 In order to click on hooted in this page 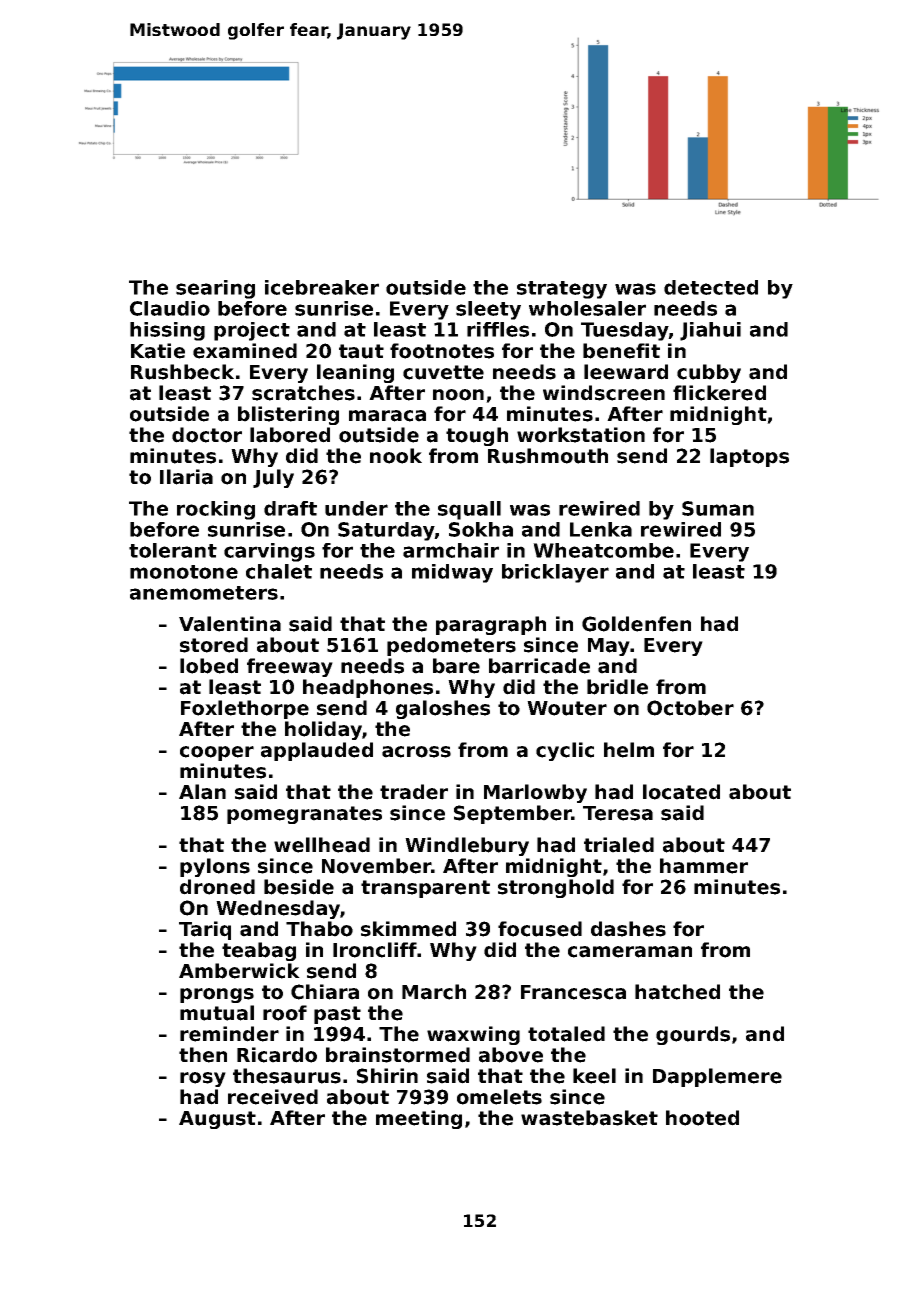, I will do `click(702, 1118)`.
